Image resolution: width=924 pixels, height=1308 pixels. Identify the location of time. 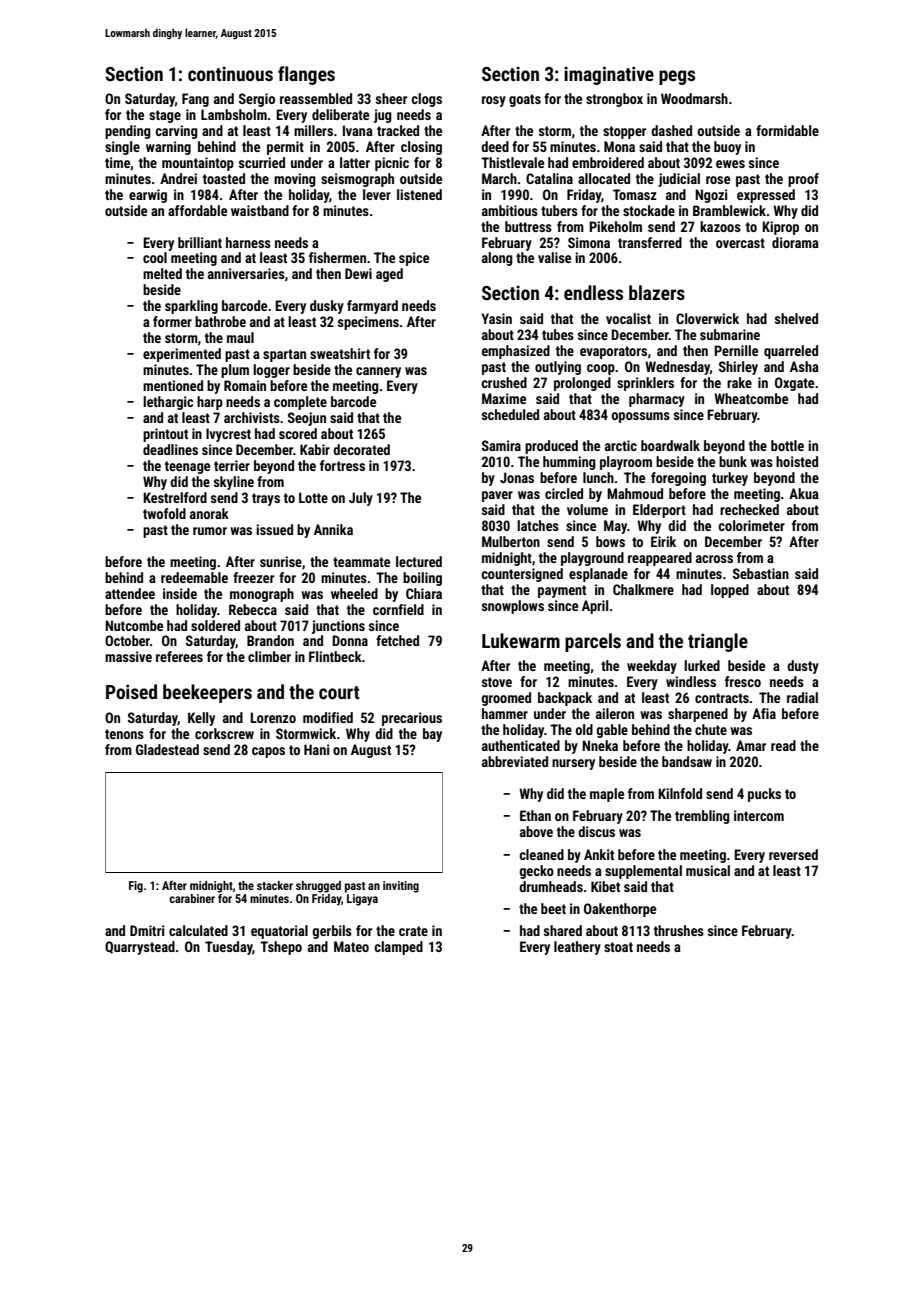
(118, 163).
